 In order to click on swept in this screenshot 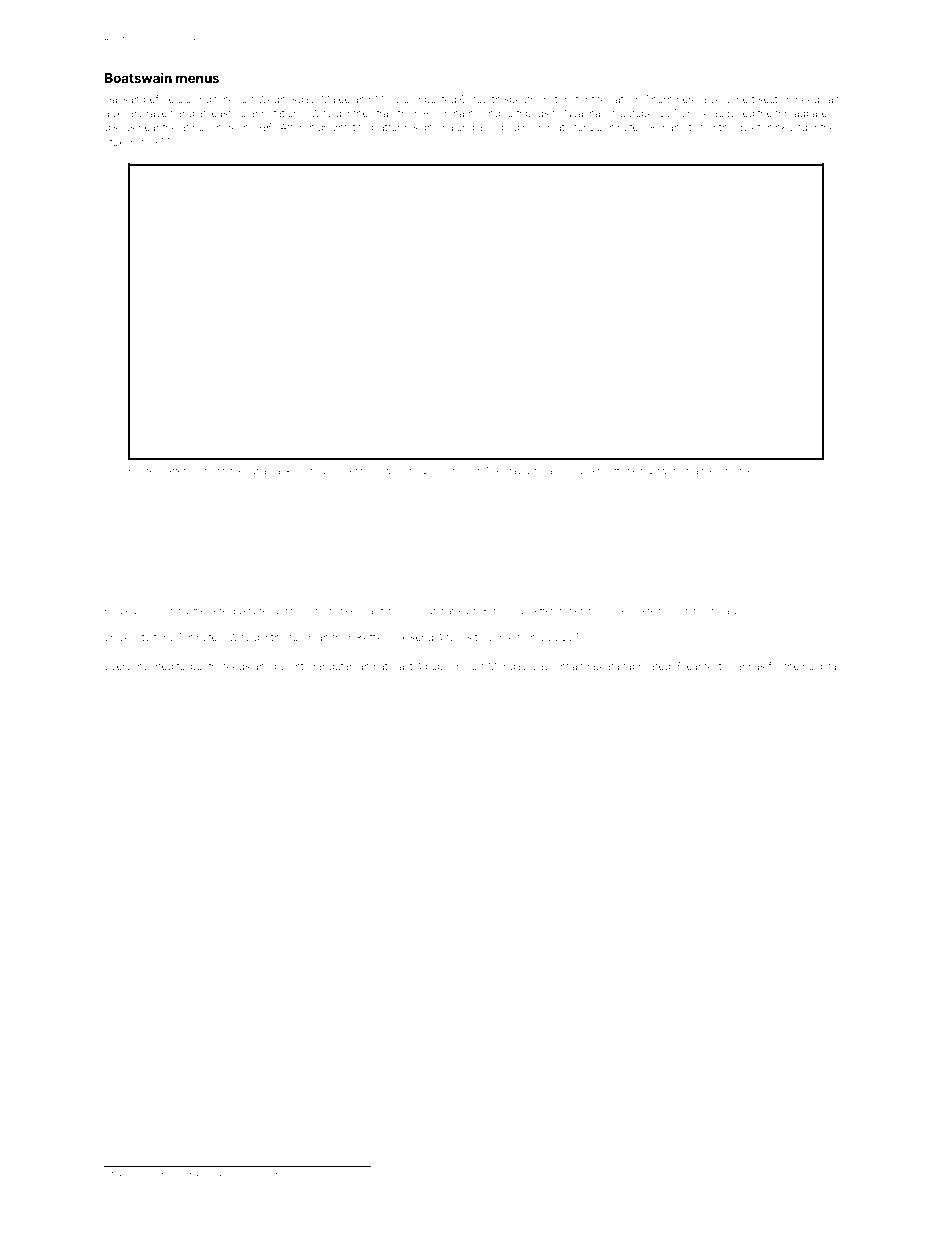, I will do `click(266, 1176)`.
